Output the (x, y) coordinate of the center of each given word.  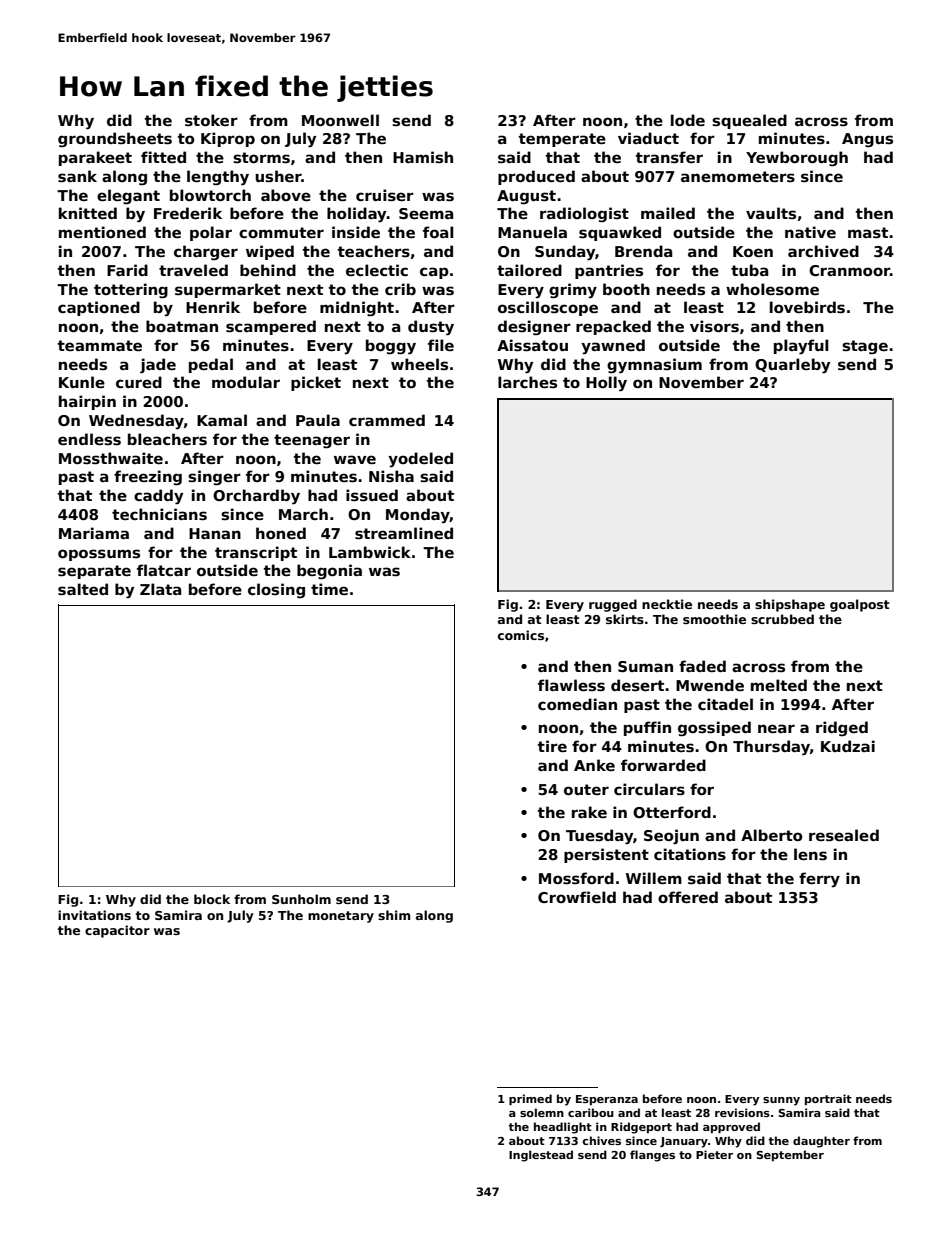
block (212, 899)
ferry (819, 879)
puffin (647, 728)
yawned (613, 346)
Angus (867, 140)
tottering (131, 291)
